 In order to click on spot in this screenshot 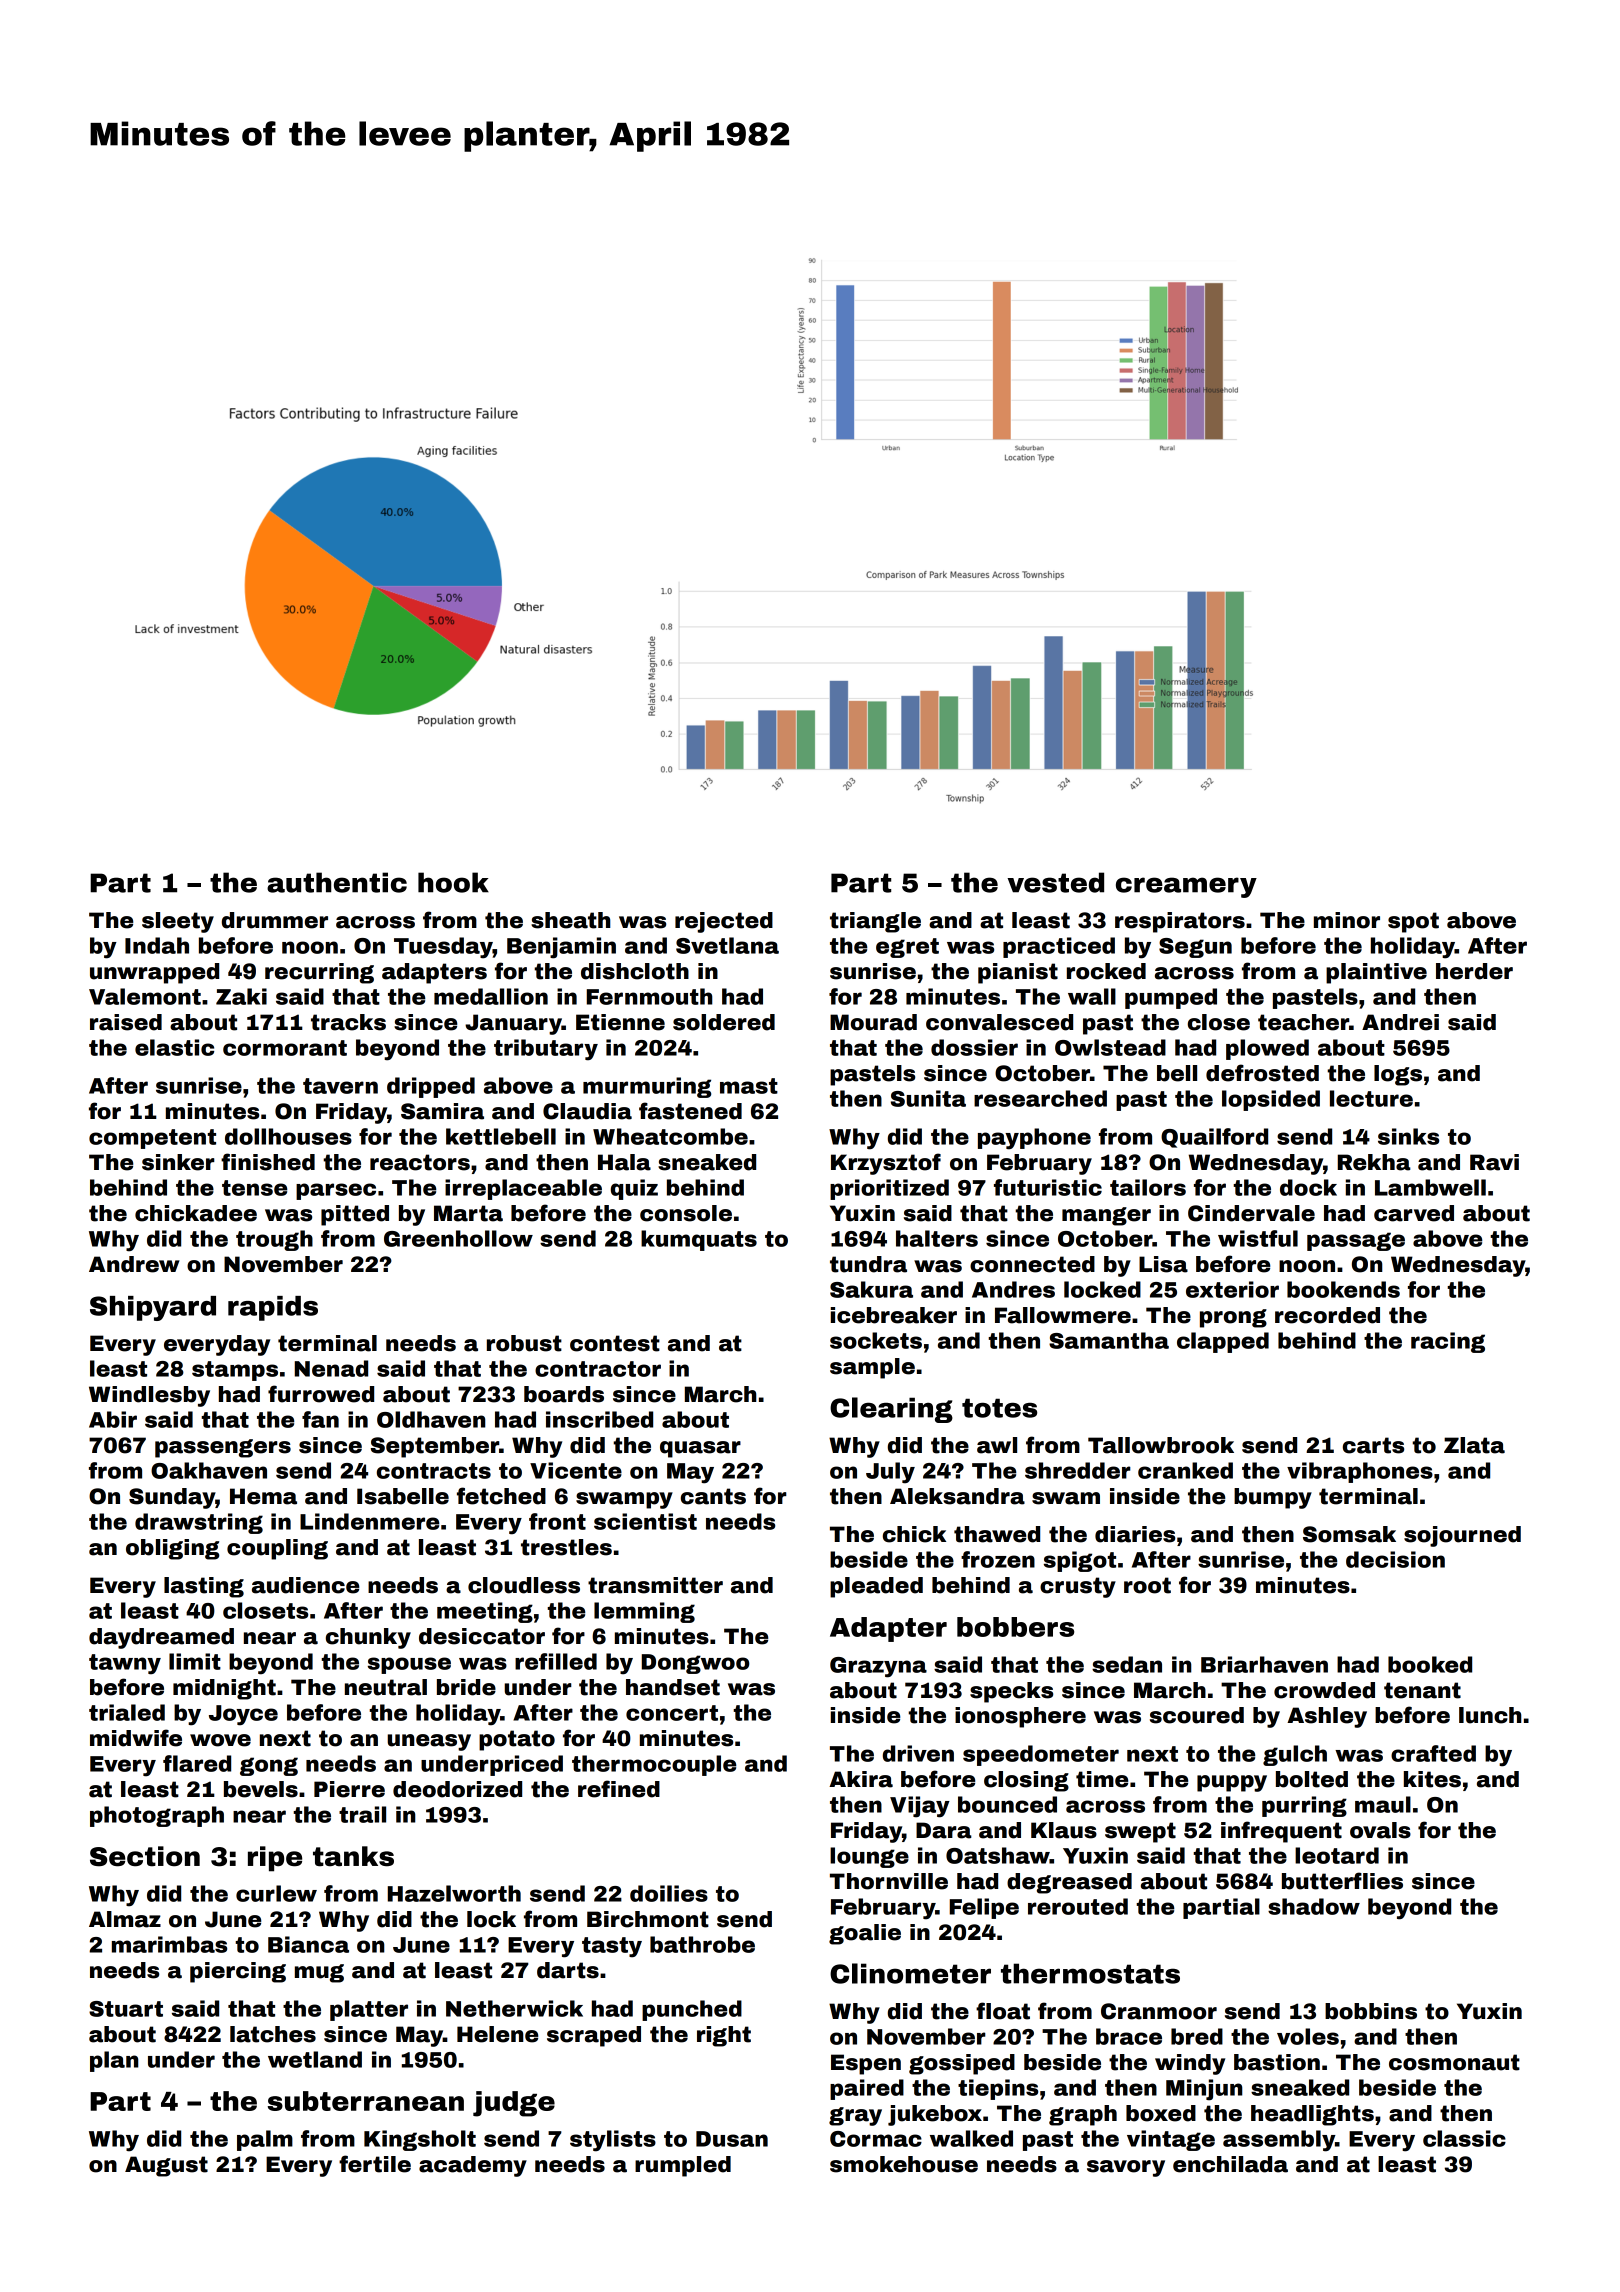, I will do `click(1413, 922)`.
